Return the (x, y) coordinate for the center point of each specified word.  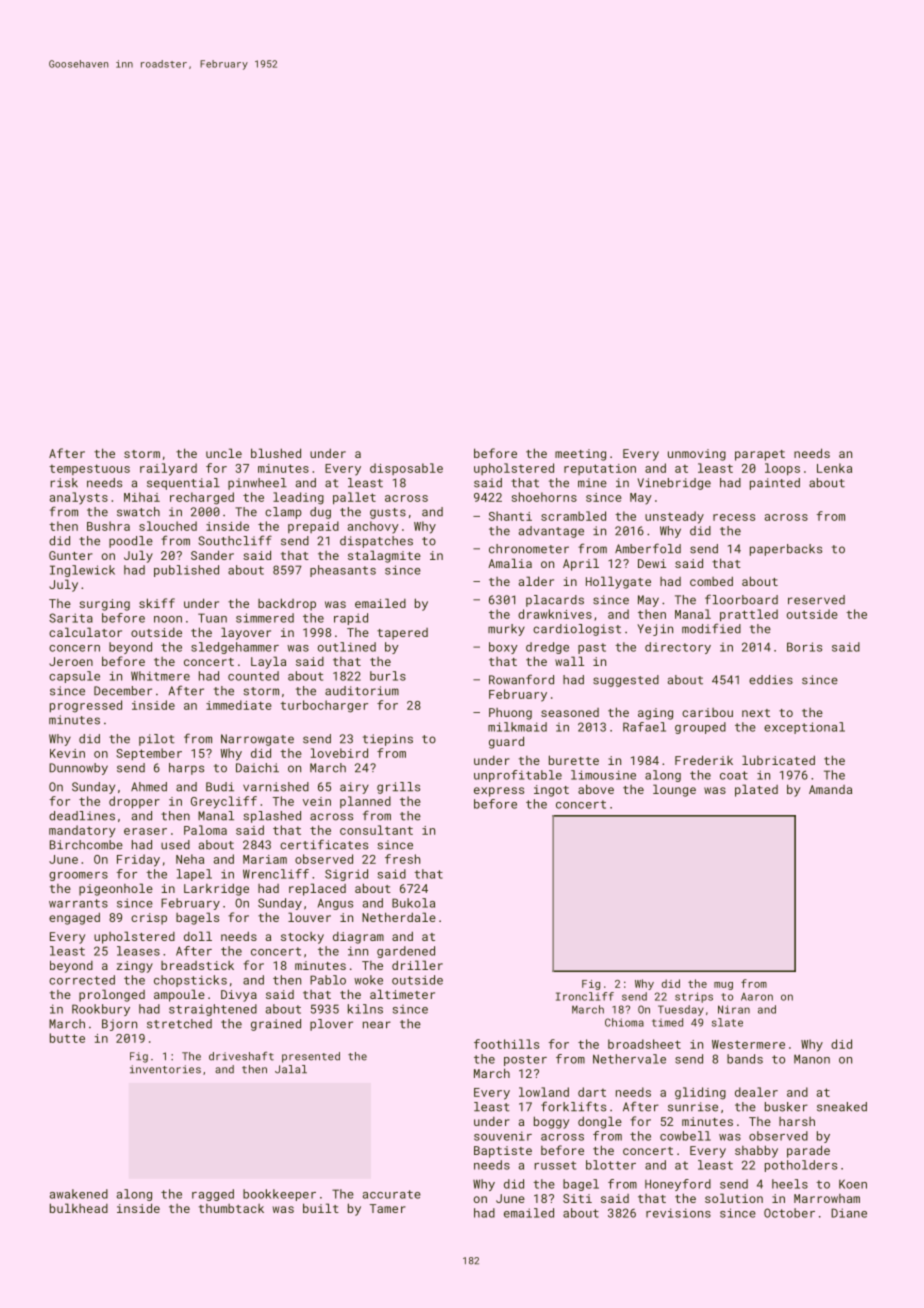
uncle (224, 453)
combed (711, 581)
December (123, 691)
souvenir (503, 1136)
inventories (165, 1069)
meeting (580, 455)
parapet (760, 455)
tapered (402, 634)
